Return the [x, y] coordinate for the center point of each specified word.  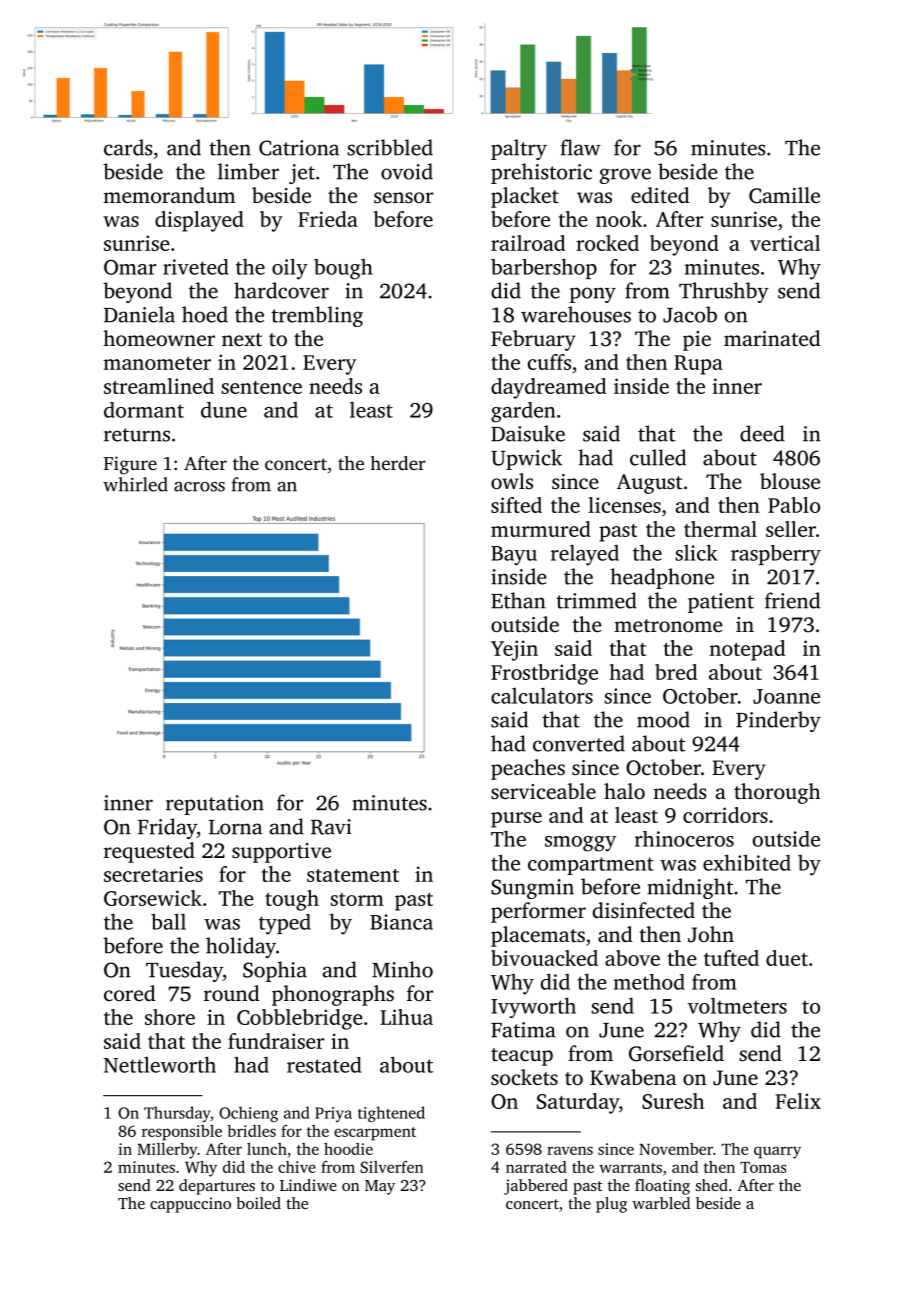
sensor [403, 197]
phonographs [333, 995]
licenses [624, 505]
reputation [215, 805]
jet [302, 174]
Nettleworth [160, 1064]
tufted [731, 958]
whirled [135, 484]
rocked [607, 243]
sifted [516, 505]
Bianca [401, 922]
